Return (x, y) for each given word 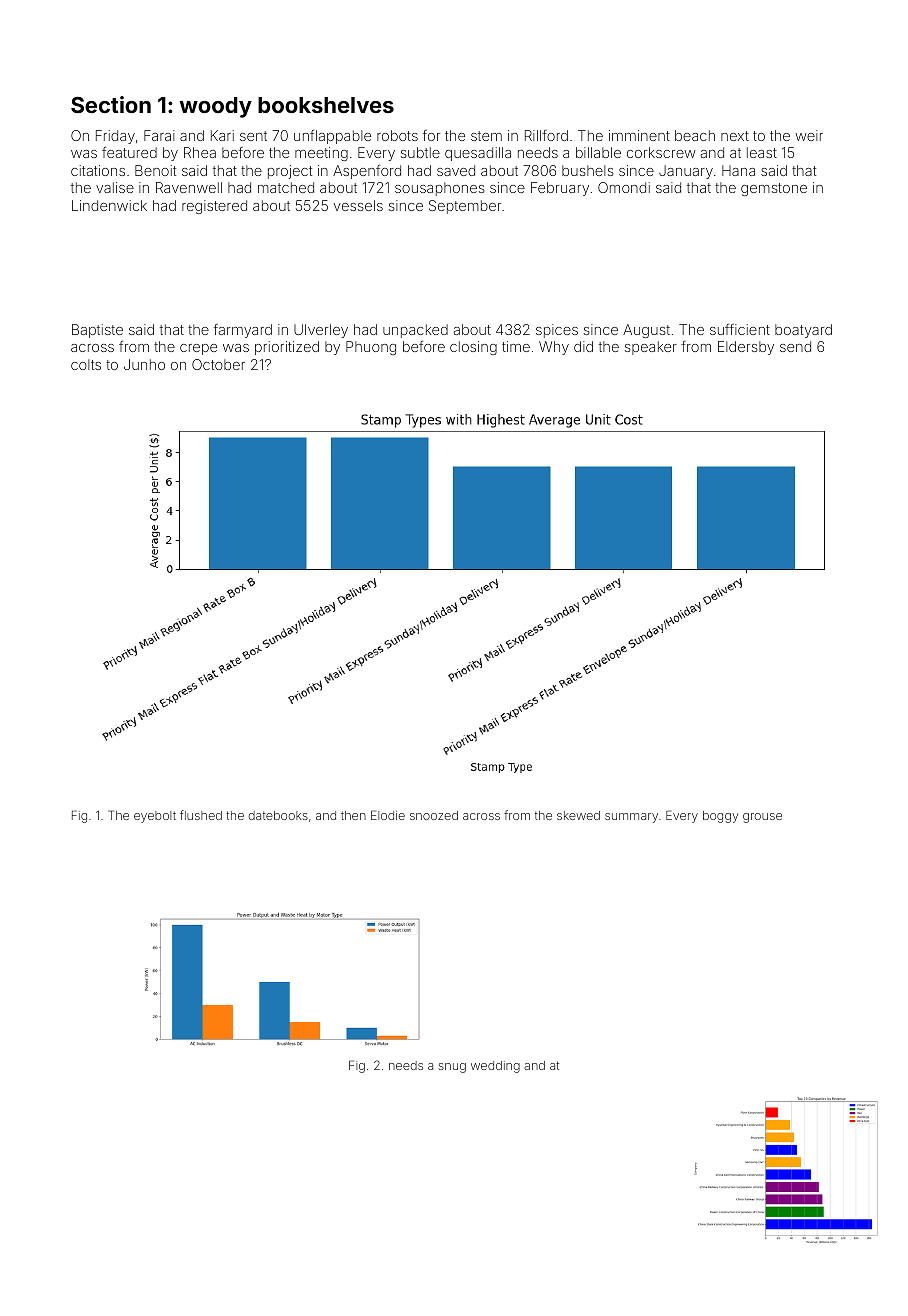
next (735, 136)
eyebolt (155, 817)
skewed (578, 815)
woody (215, 107)
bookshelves (326, 105)
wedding (495, 1067)
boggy (721, 817)
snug (452, 1068)
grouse (762, 818)
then (353, 815)
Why (554, 348)
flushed (201, 815)
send (795, 346)
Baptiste (97, 331)
